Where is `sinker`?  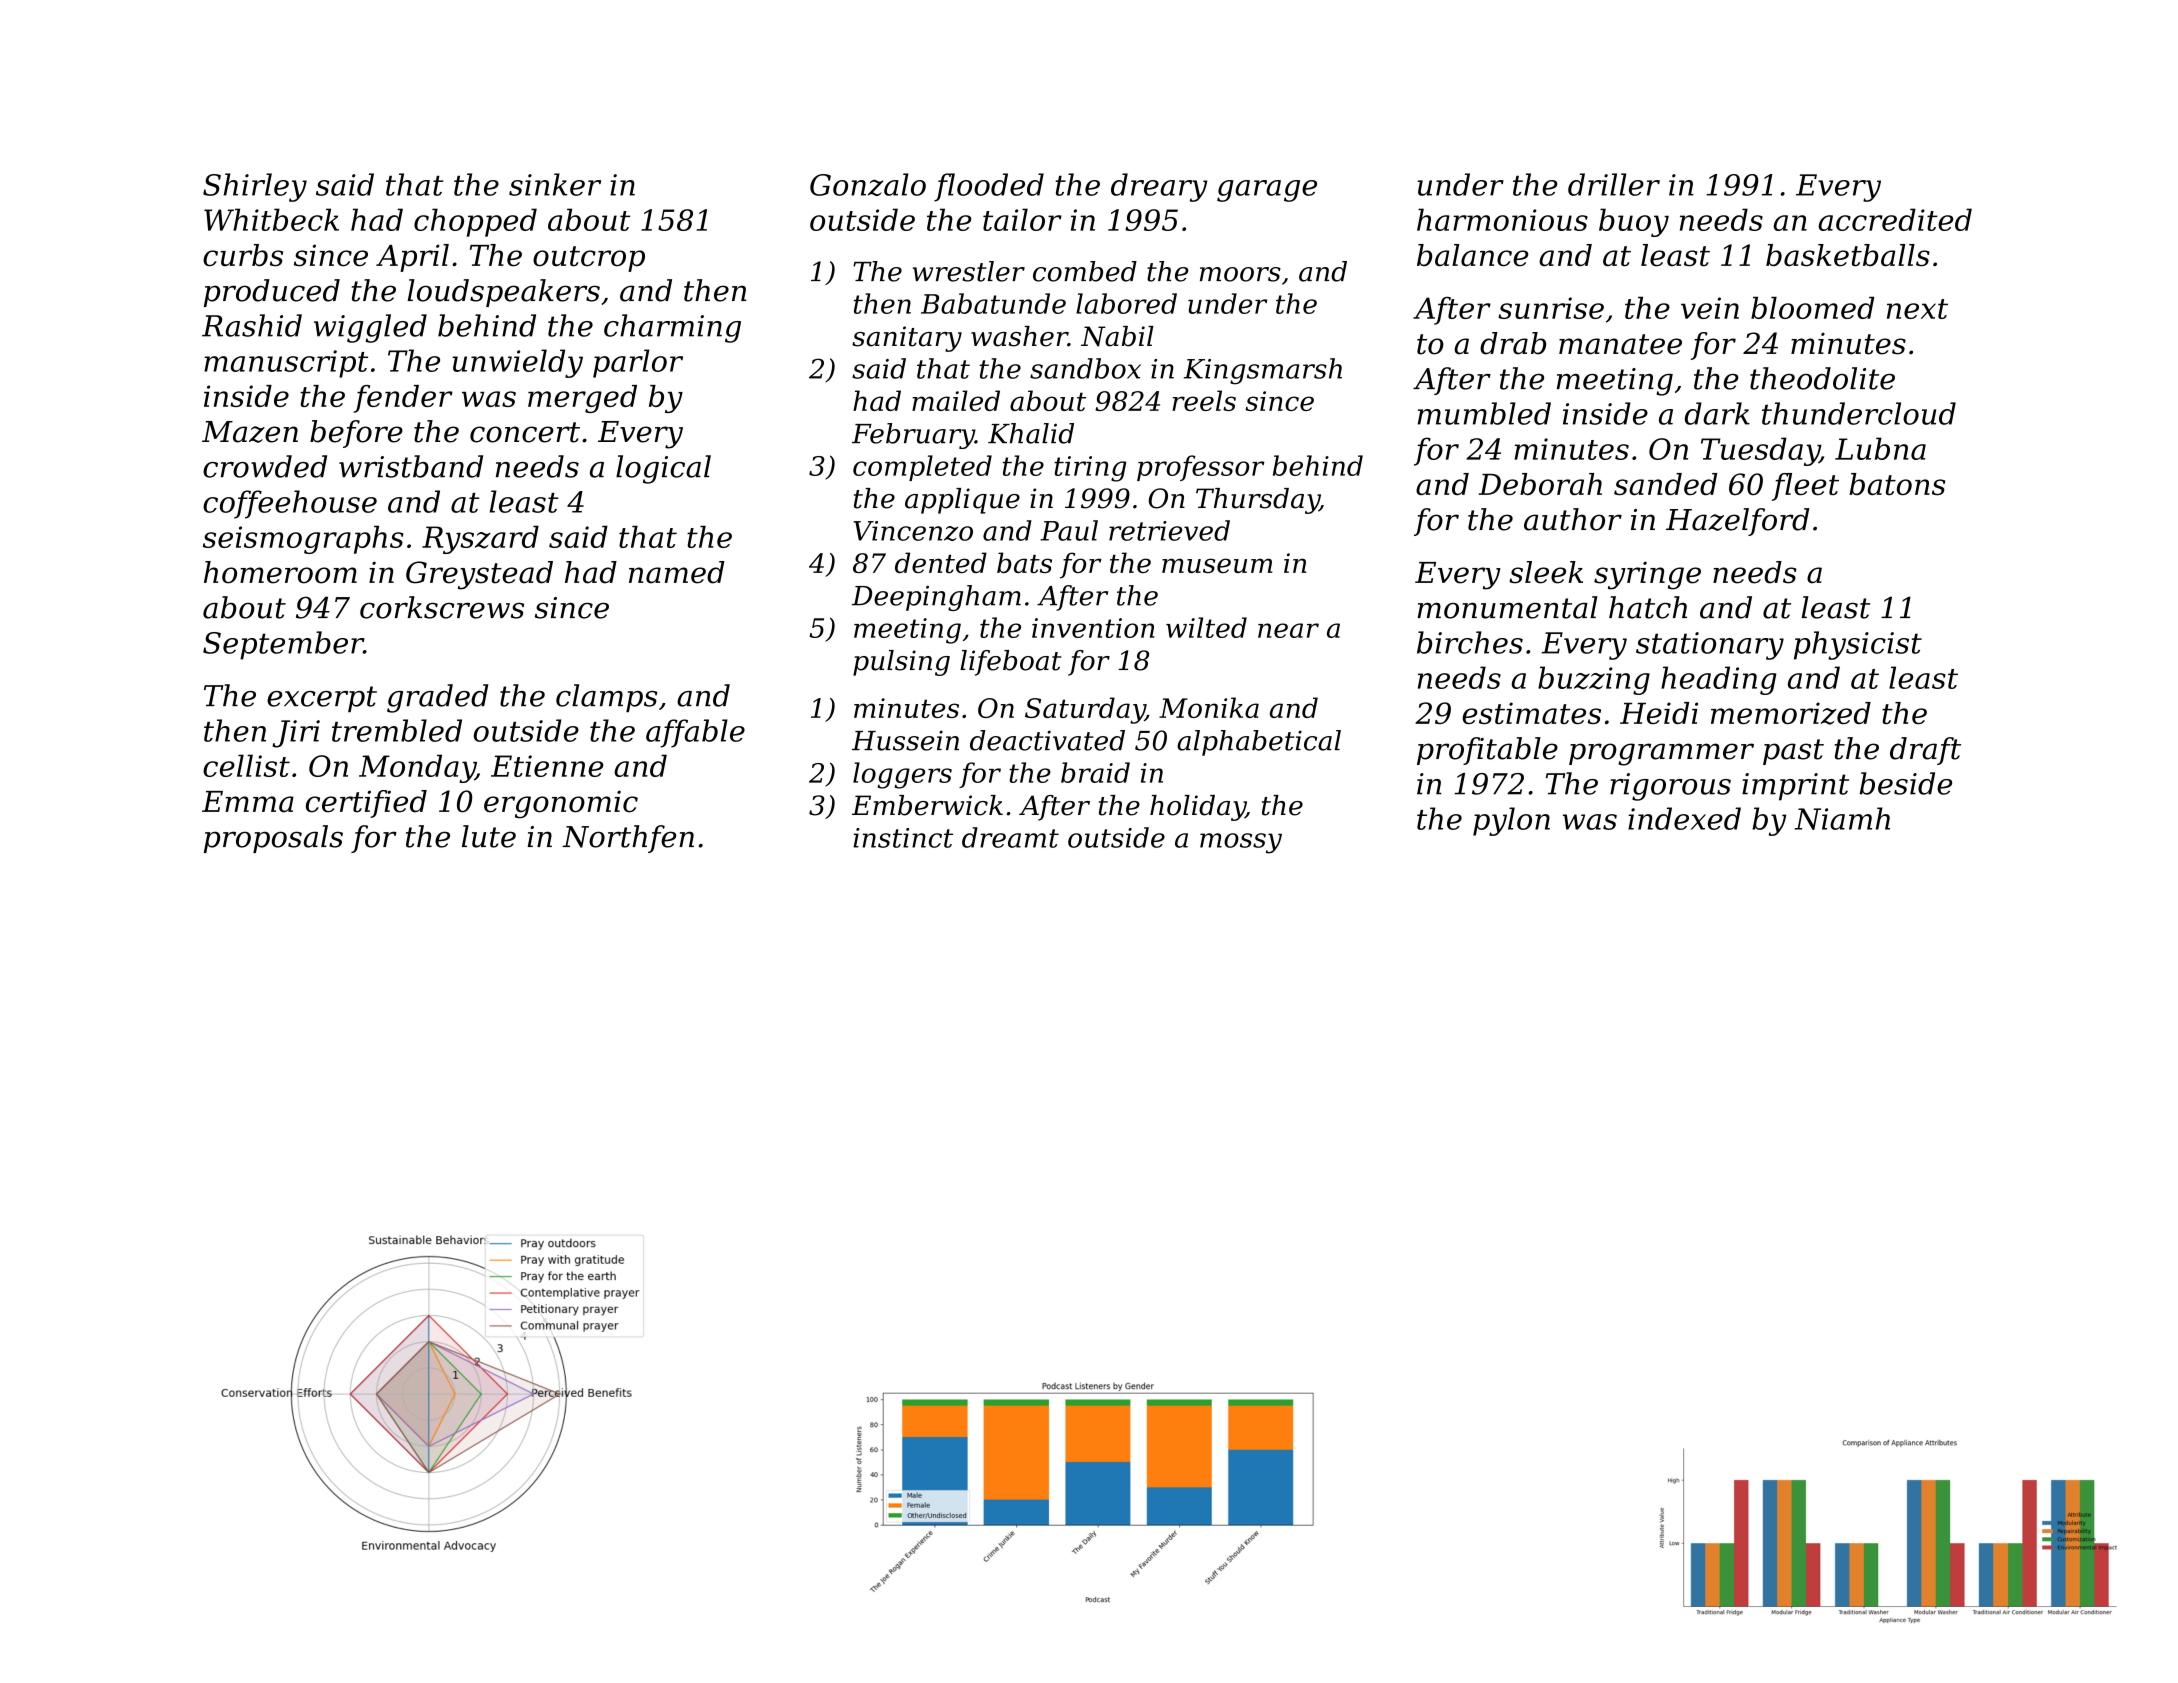
sinker is located at coordinates (555, 184).
